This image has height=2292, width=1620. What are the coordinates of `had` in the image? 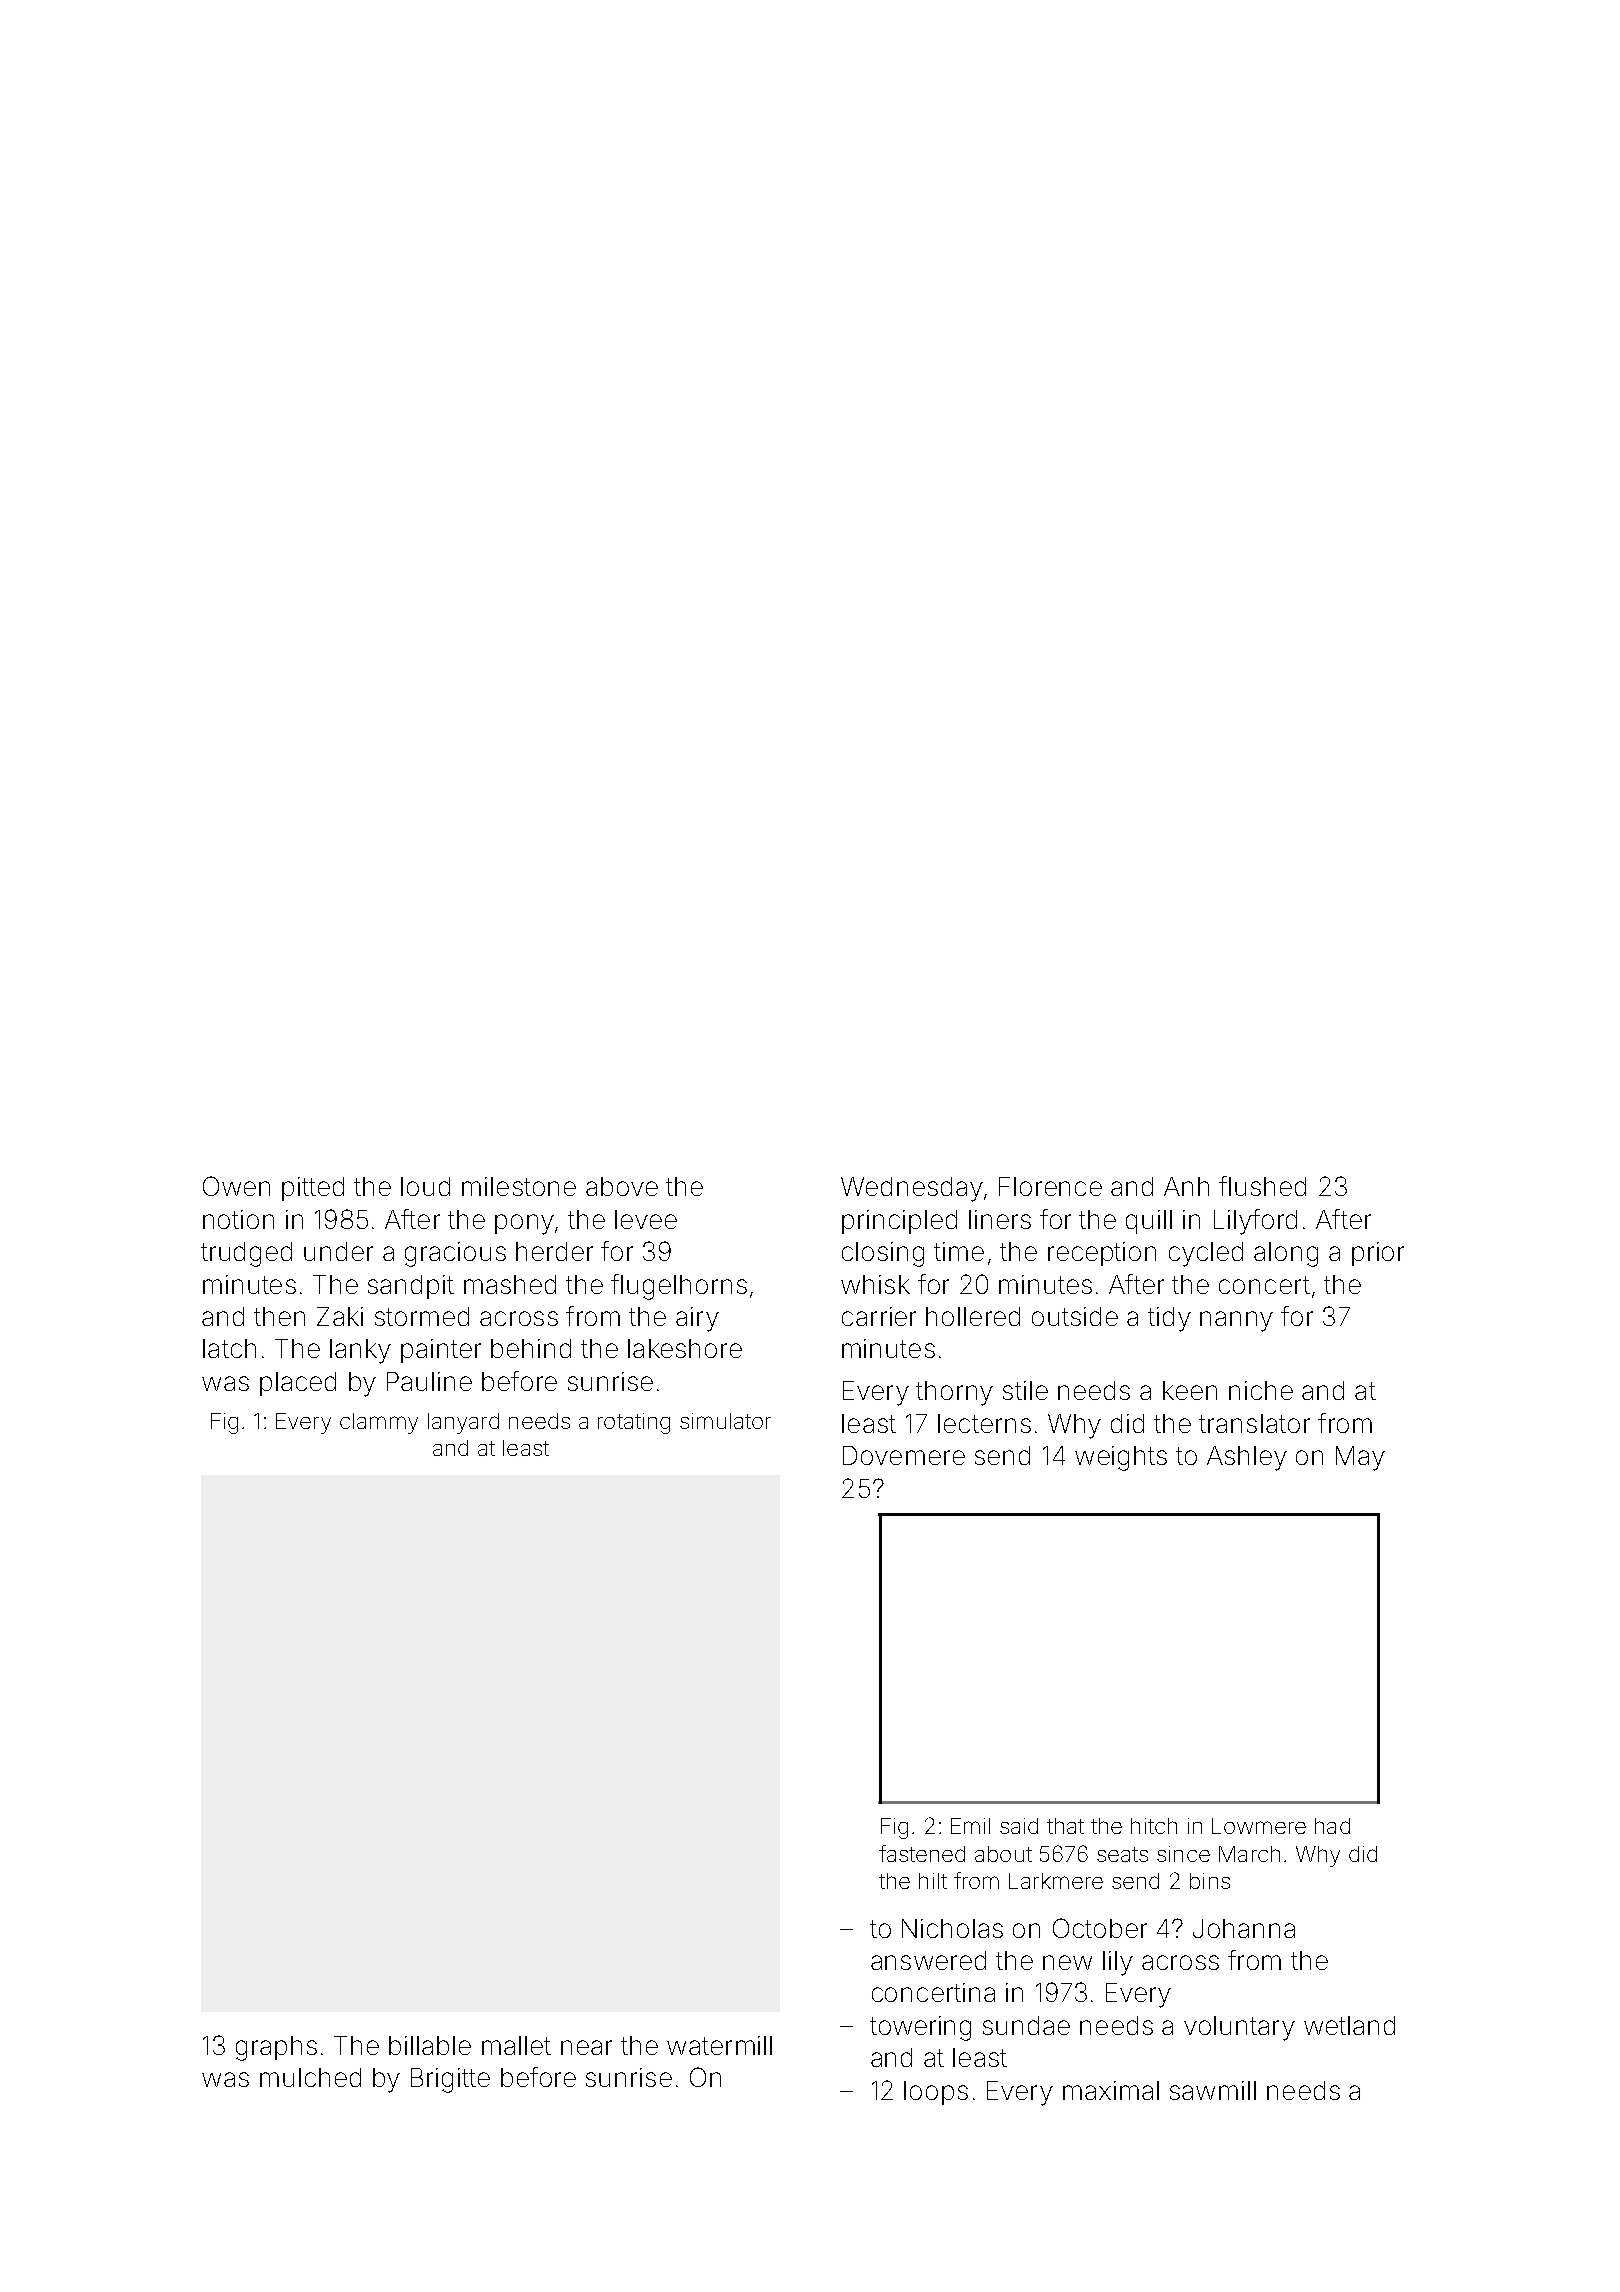 It's located at (1332, 1826).
